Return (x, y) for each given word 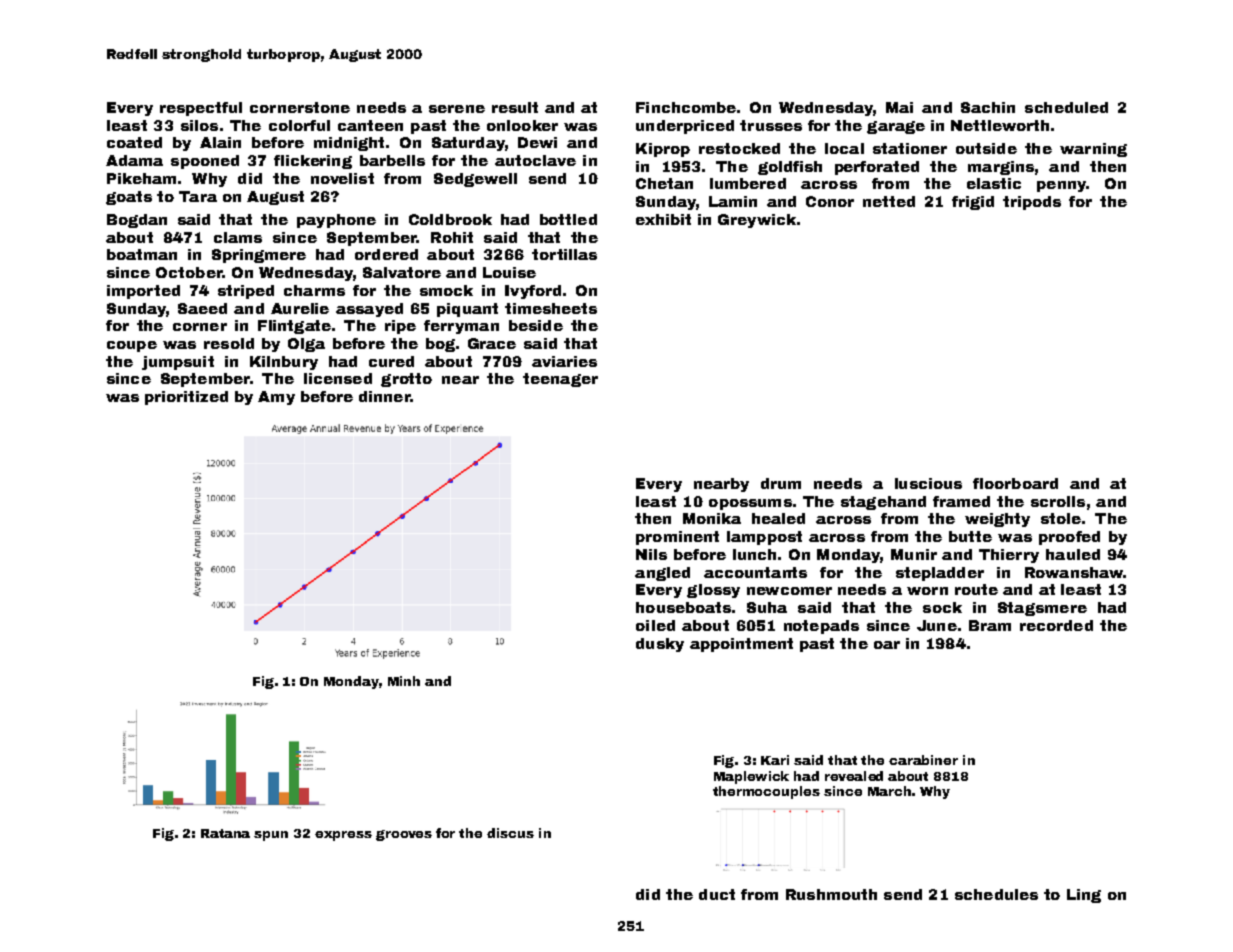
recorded (1056, 625)
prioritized (186, 398)
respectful (201, 109)
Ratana (225, 833)
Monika (712, 518)
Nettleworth (1000, 125)
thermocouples (766, 792)
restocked (739, 148)
